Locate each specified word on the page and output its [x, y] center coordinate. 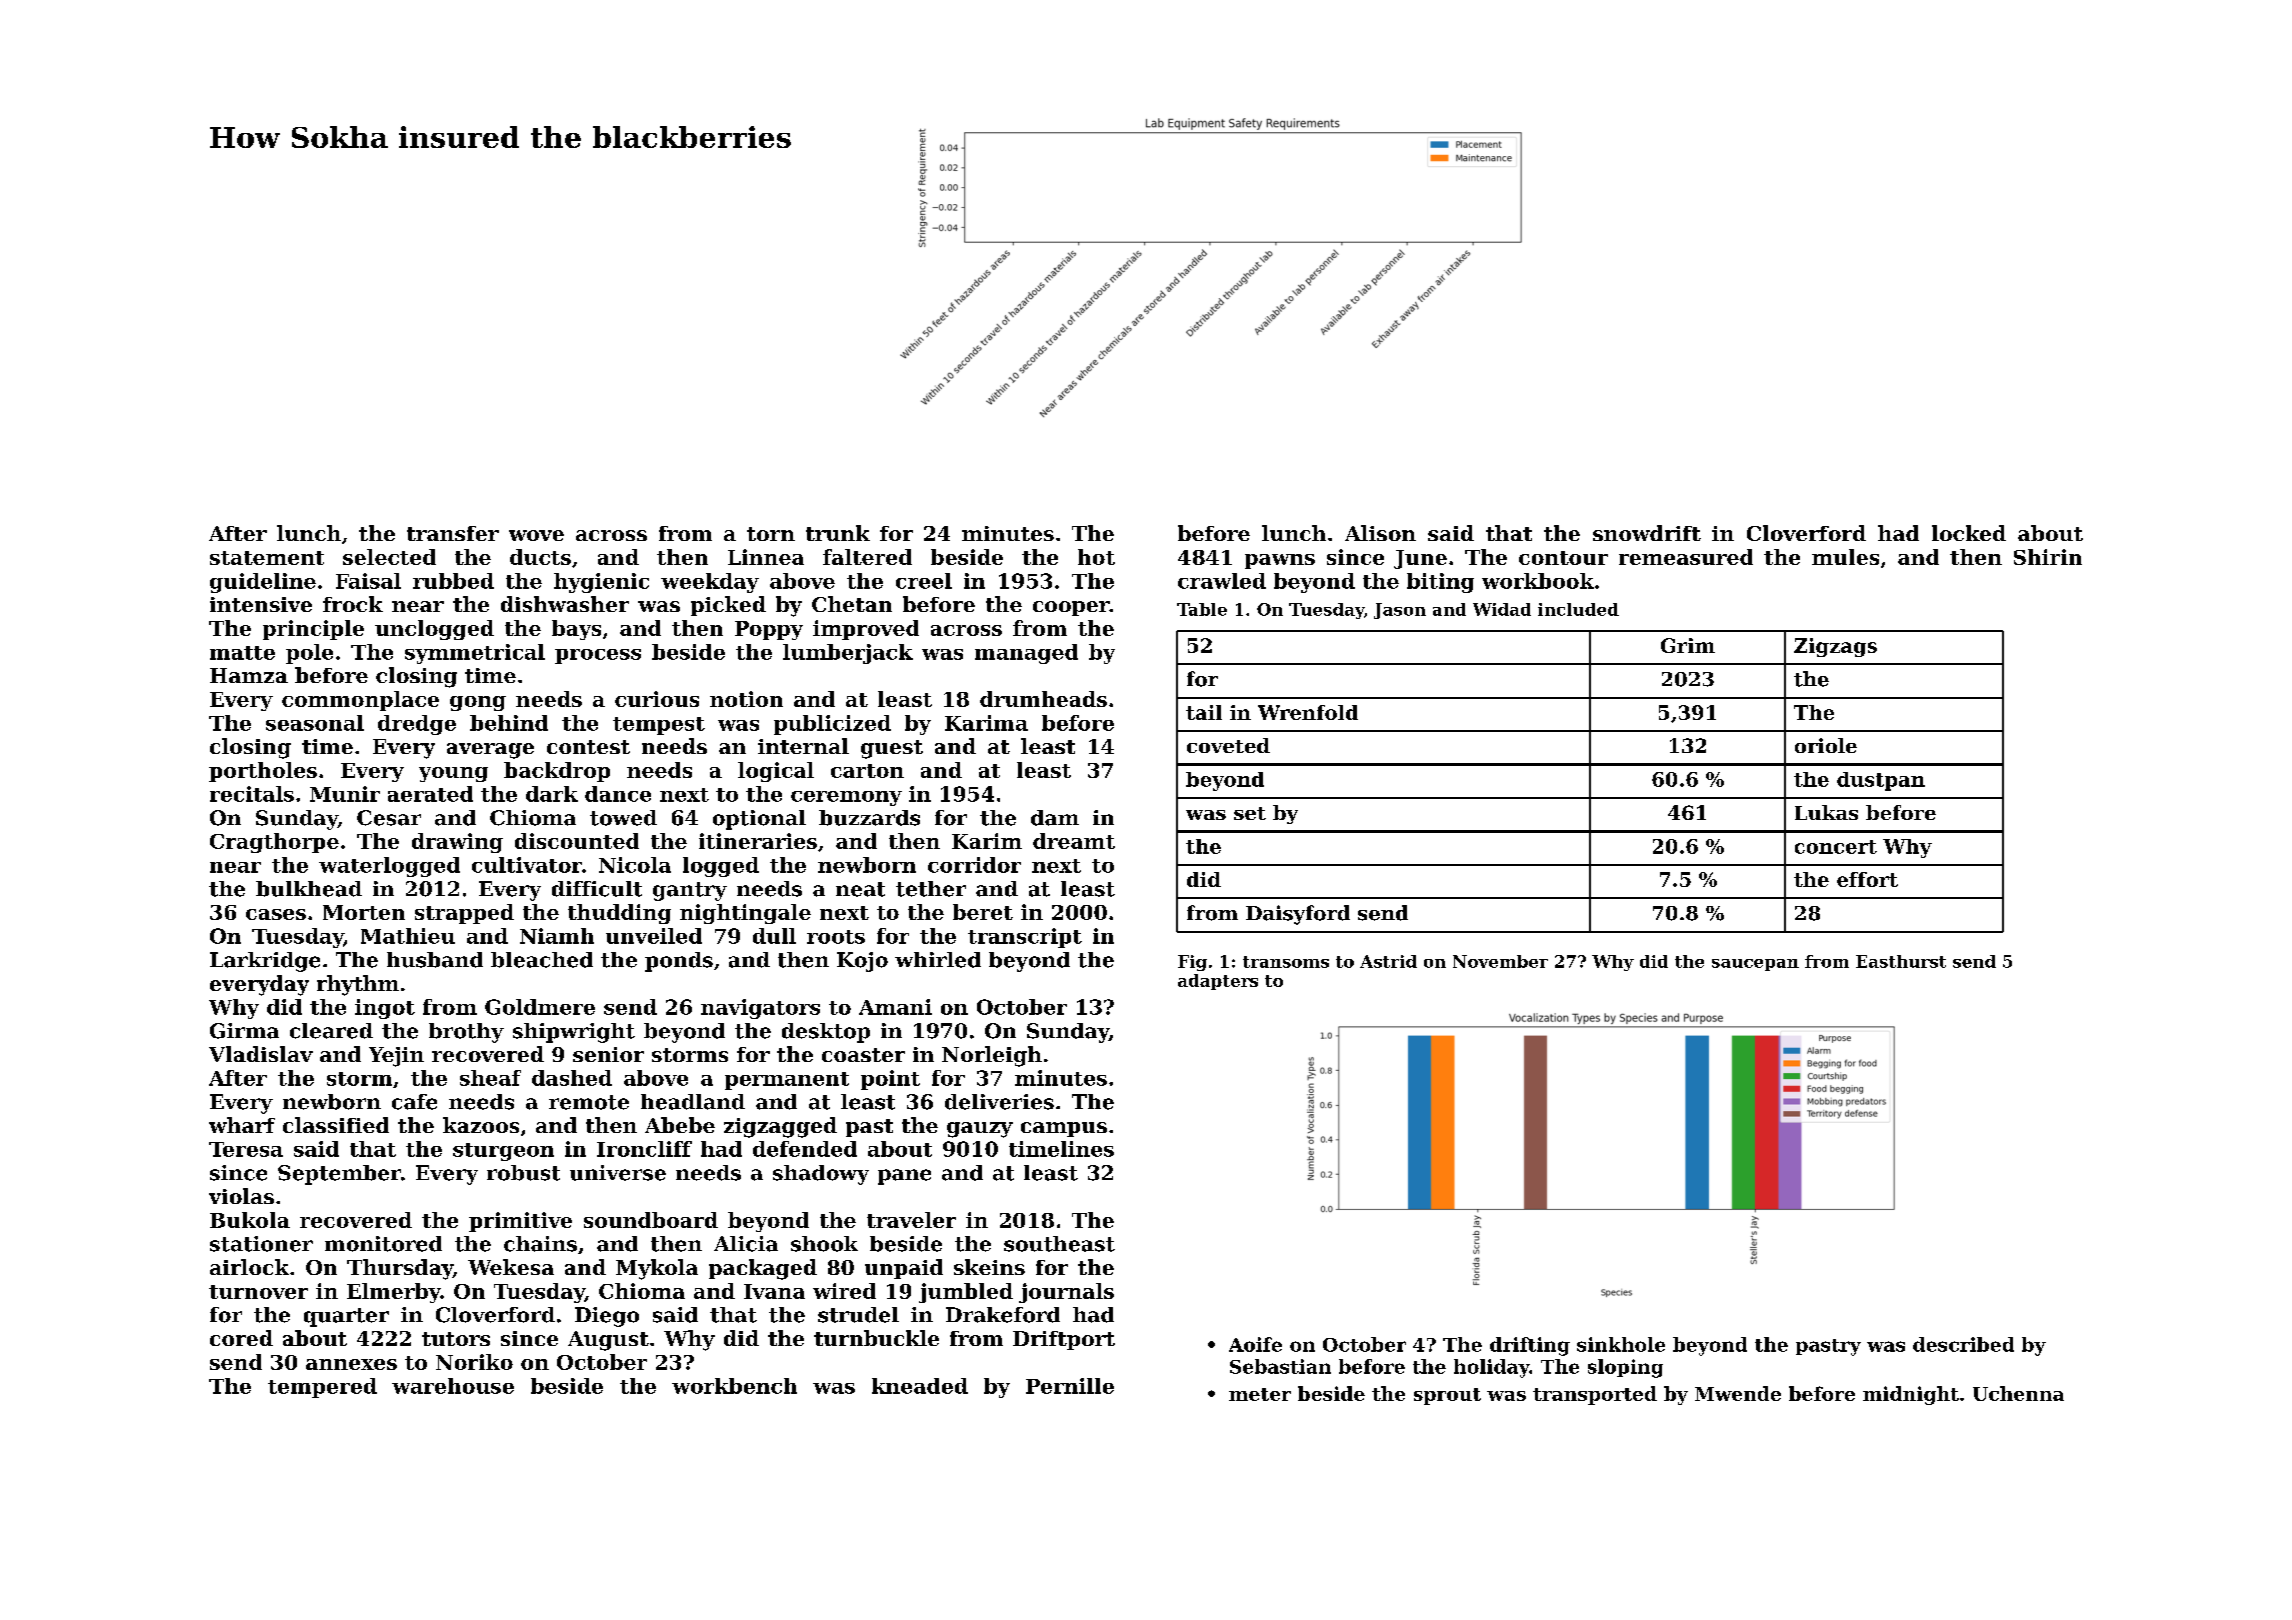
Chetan [852, 604]
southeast [1059, 1244]
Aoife [1255, 1344]
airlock [249, 1267]
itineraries [758, 841]
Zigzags [1835, 647]
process [598, 656]
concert [1836, 847]
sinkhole [1621, 1344]
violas [241, 1196]
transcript [1025, 938]
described [1963, 1344]
